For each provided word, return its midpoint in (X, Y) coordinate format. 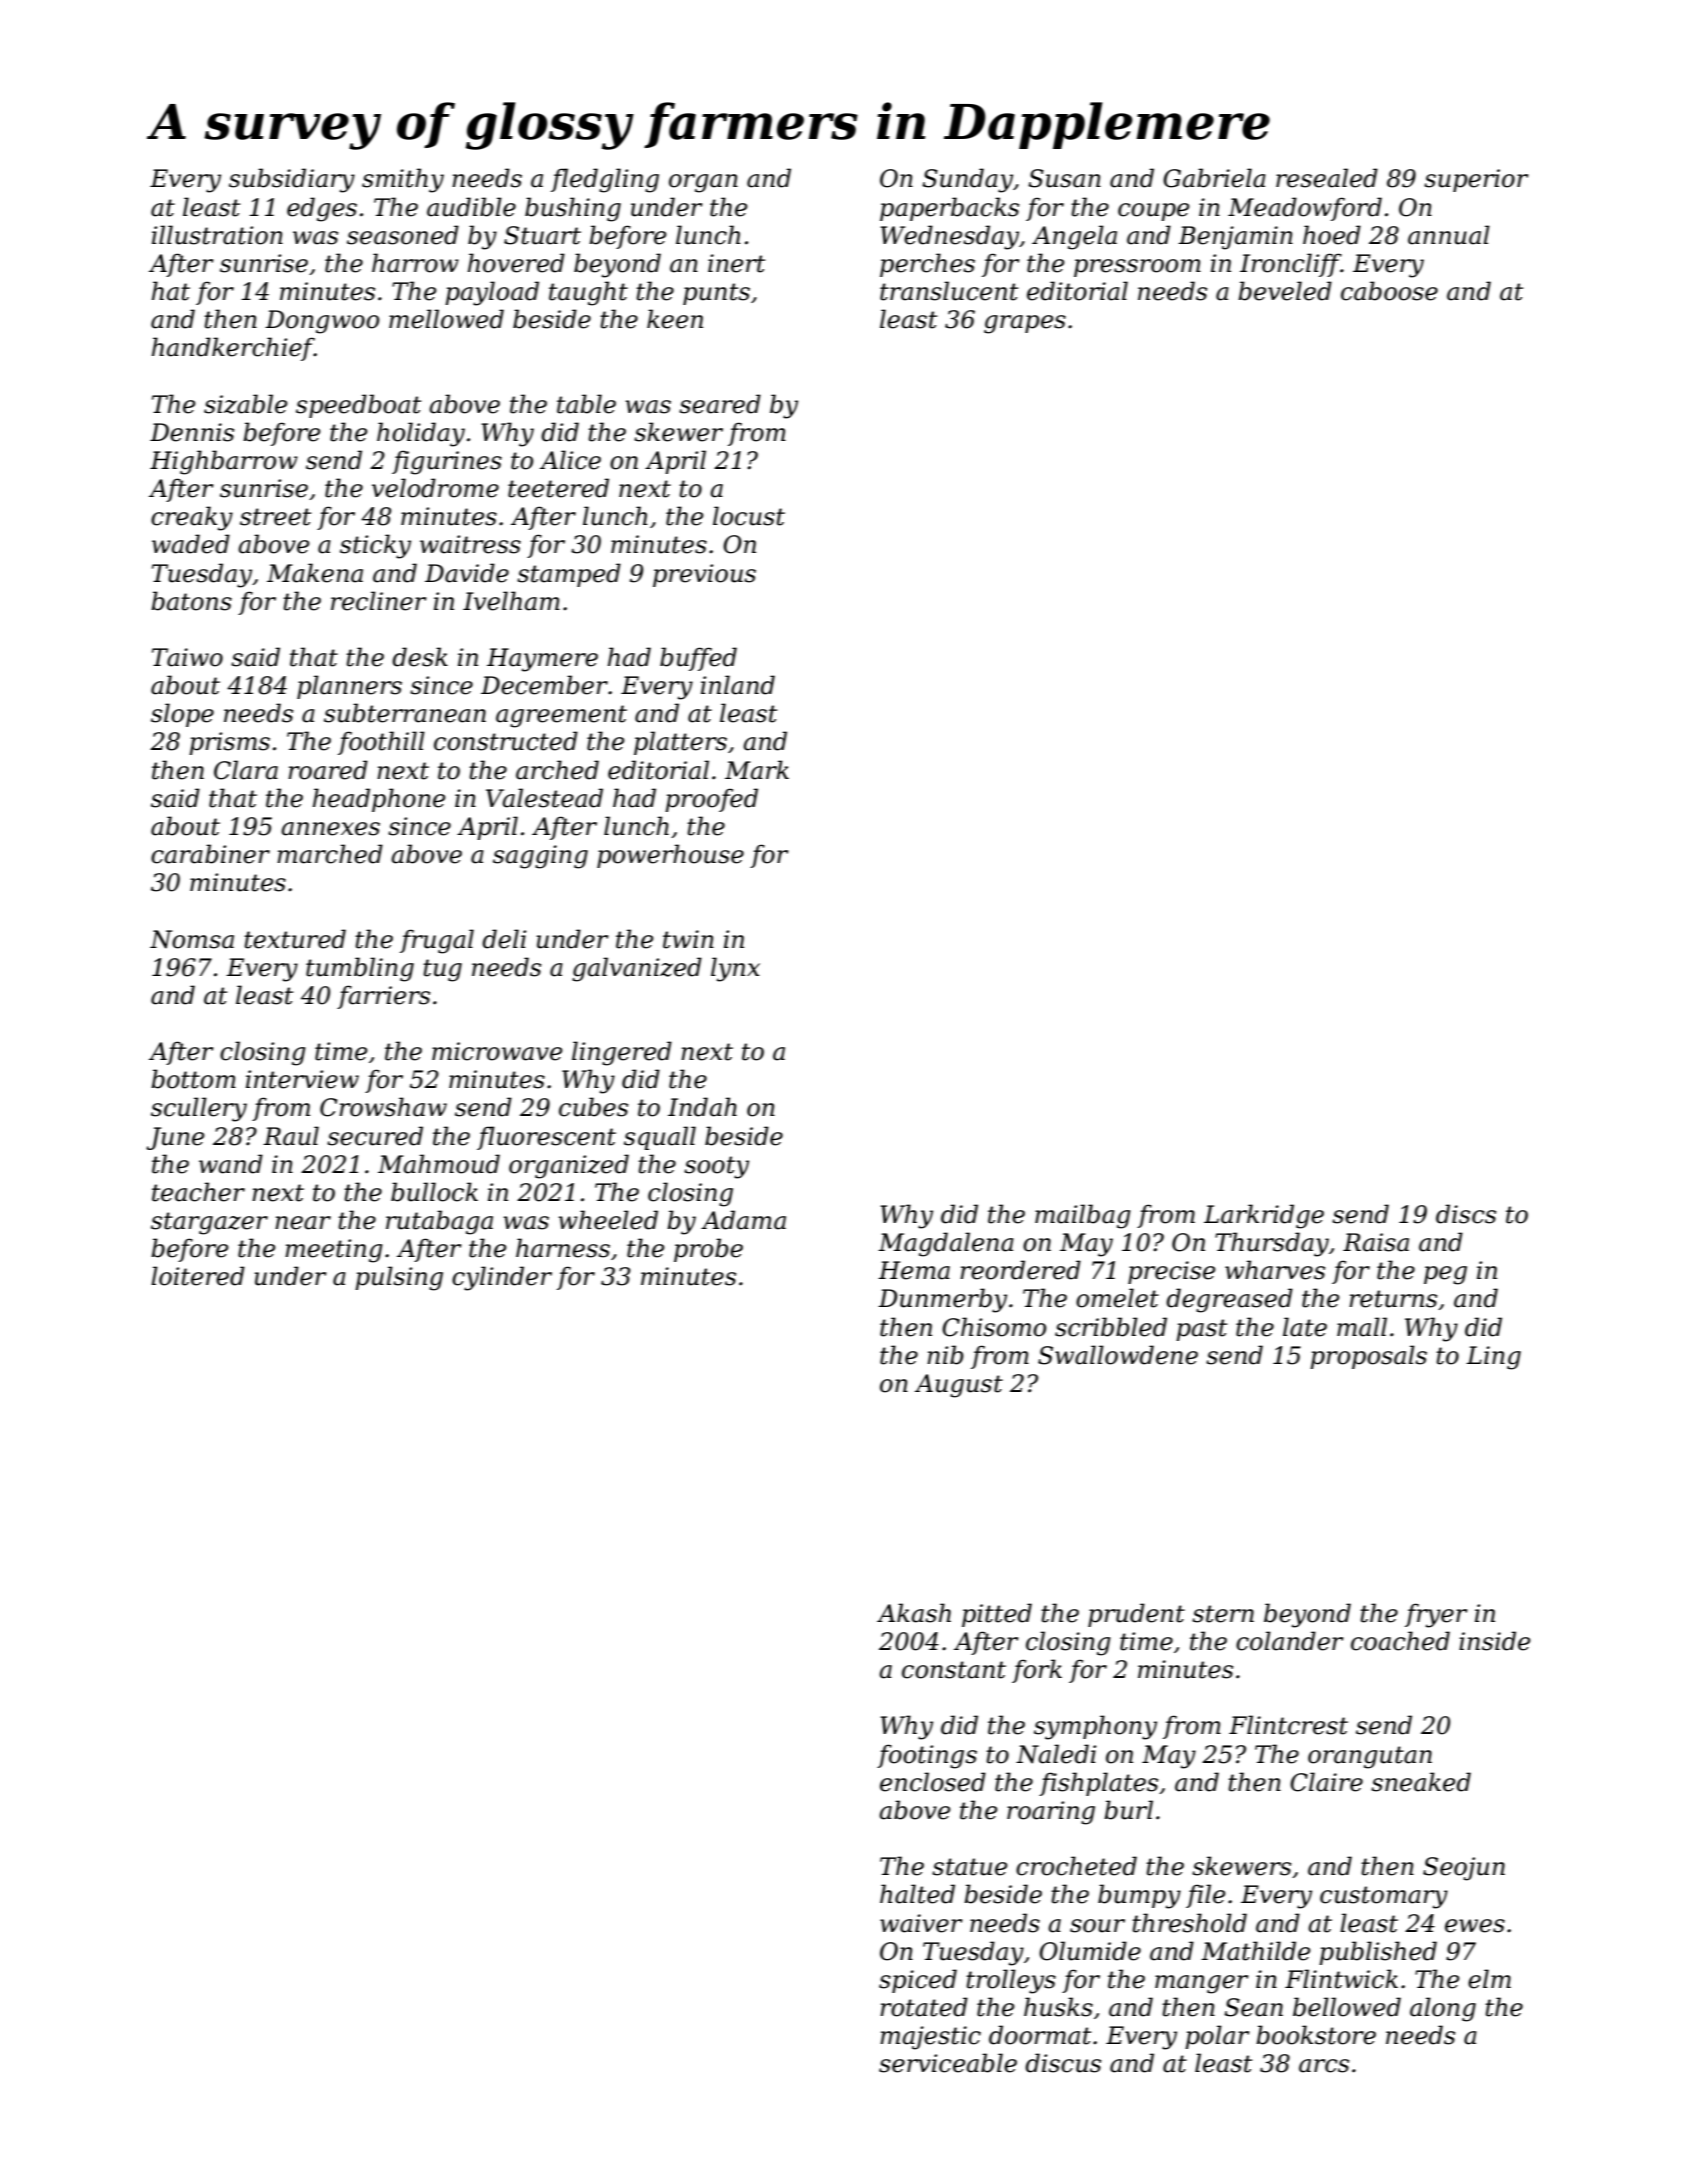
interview (302, 1079)
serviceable (948, 2063)
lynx (735, 969)
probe (708, 1250)
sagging (540, 857)
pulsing (399, 1278)
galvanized (637, 969)
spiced (918, 1981)
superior (1476, 180)
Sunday (967, 180)
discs (1466, 1214)
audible (471, 207)
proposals (1368, 1357)
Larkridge (1264, 1216)
